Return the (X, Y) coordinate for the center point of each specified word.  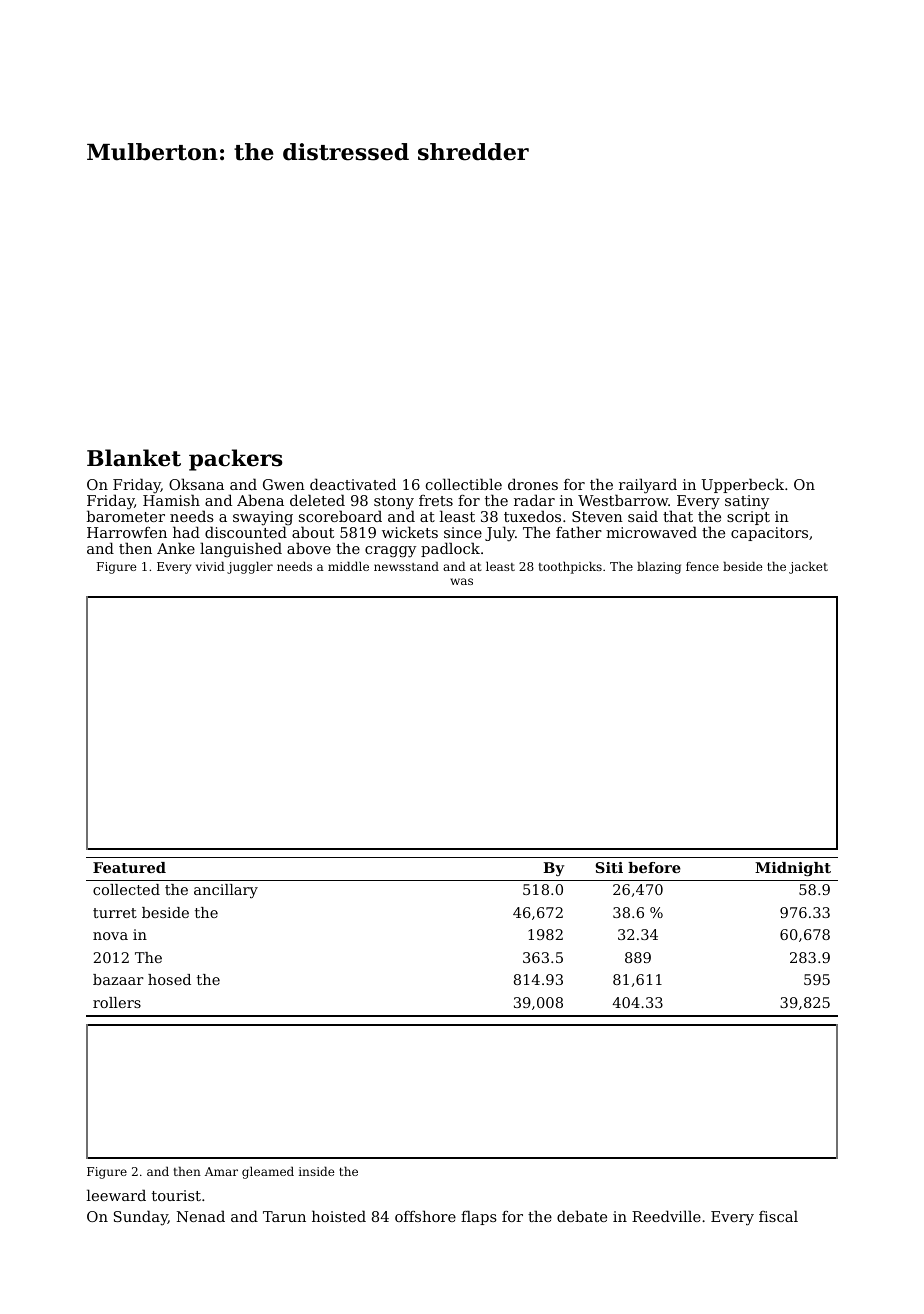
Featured (129, 867)
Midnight (793, 869)
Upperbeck (743, 485)
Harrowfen (127, 532)
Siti (609, 867)
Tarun (284, 1216)
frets (436, 500)
